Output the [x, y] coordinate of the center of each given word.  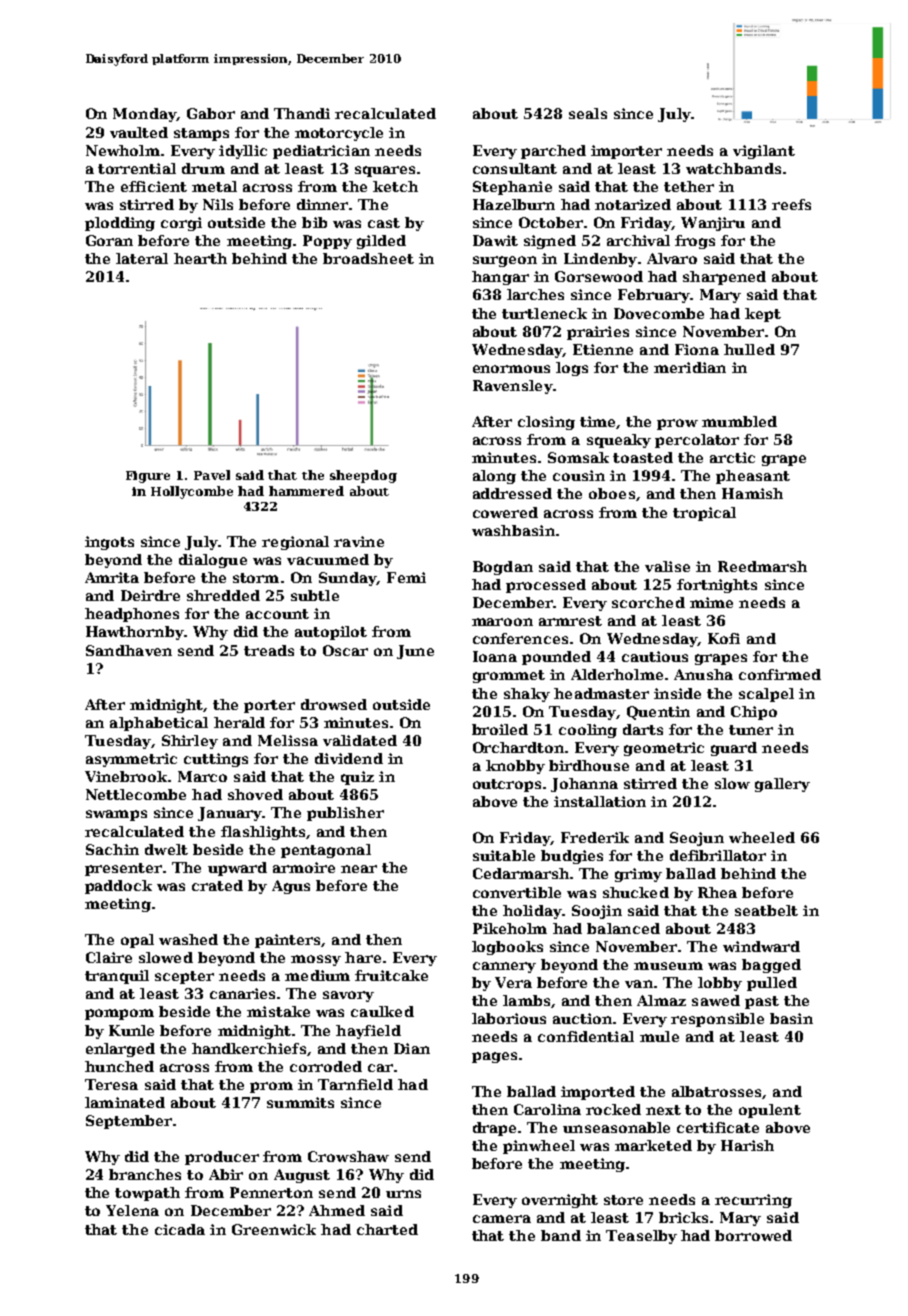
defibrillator [718, 855]
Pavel [212, 475]
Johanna [584, 785]
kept [763, 315]
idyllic [243, 152]
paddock [118, 887]
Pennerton [271, 1192]
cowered [505, 512]
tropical [704, 514]
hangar [500, 278]
